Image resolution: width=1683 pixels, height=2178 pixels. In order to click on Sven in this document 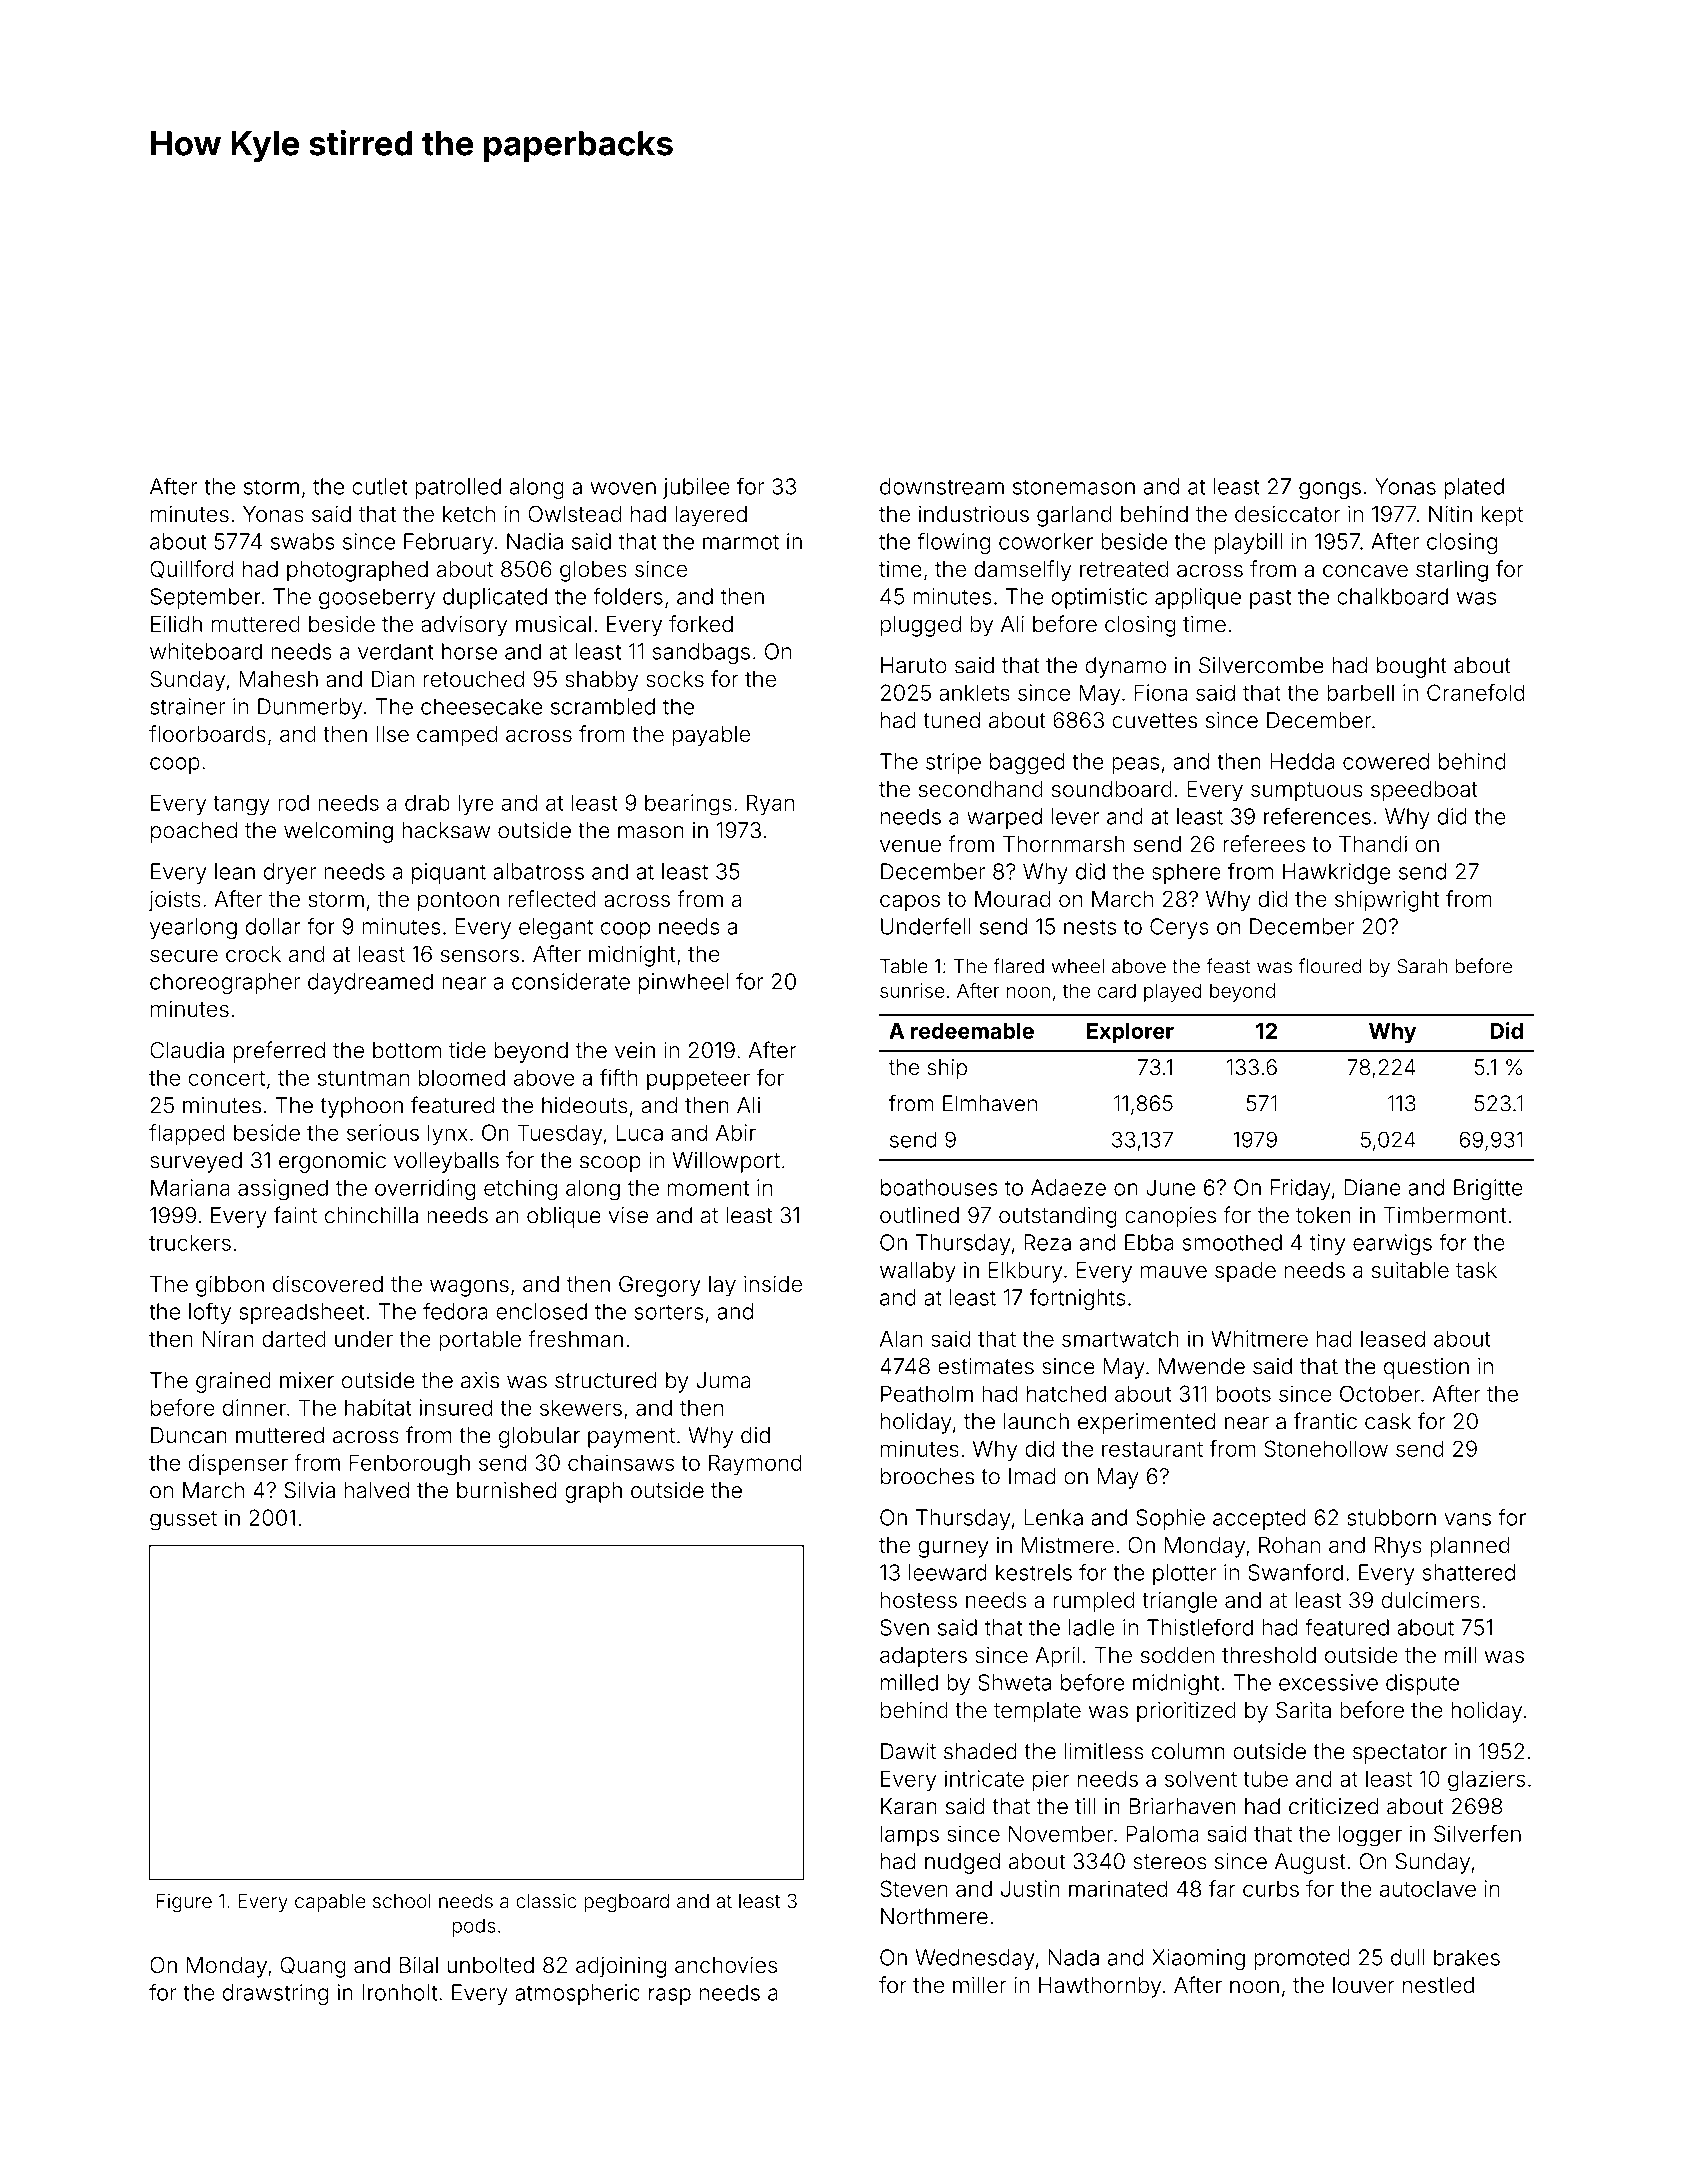, I will do `click(904, 1627)`.
